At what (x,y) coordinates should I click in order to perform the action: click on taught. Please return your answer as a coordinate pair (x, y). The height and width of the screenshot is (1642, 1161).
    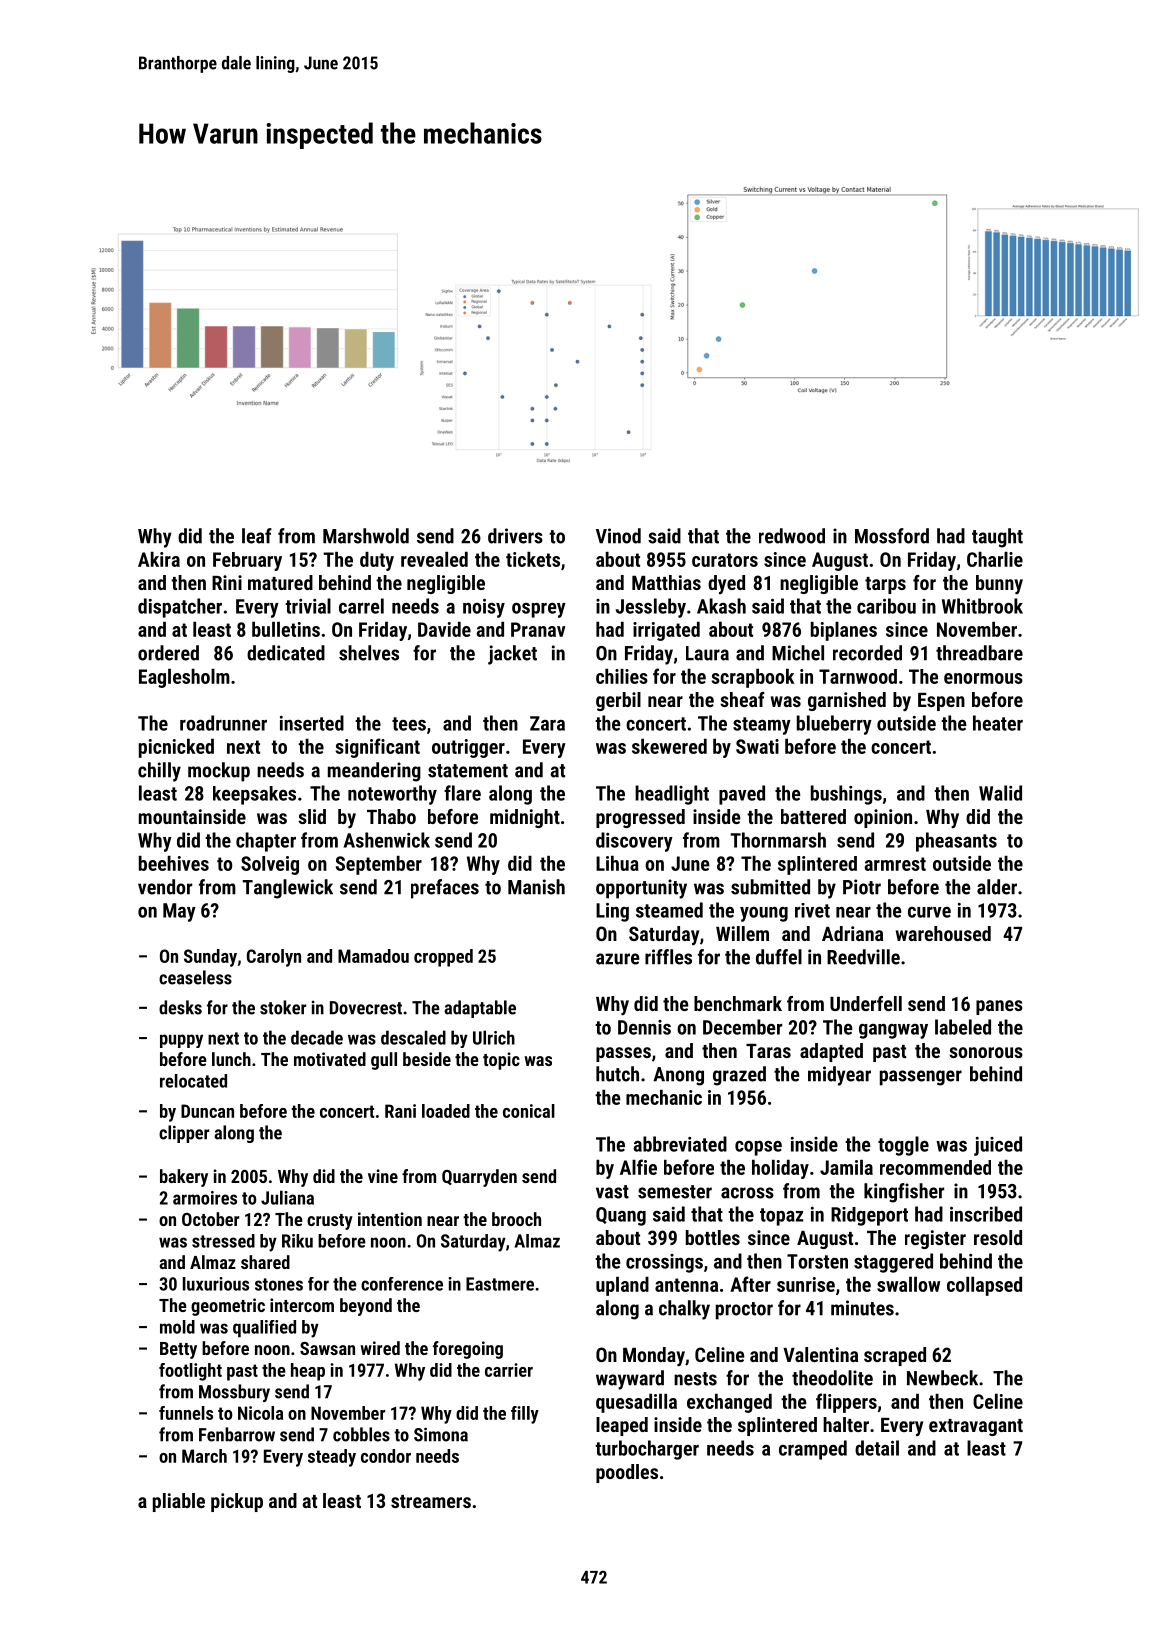
    Looking at the image, I should click on (997, 538).
